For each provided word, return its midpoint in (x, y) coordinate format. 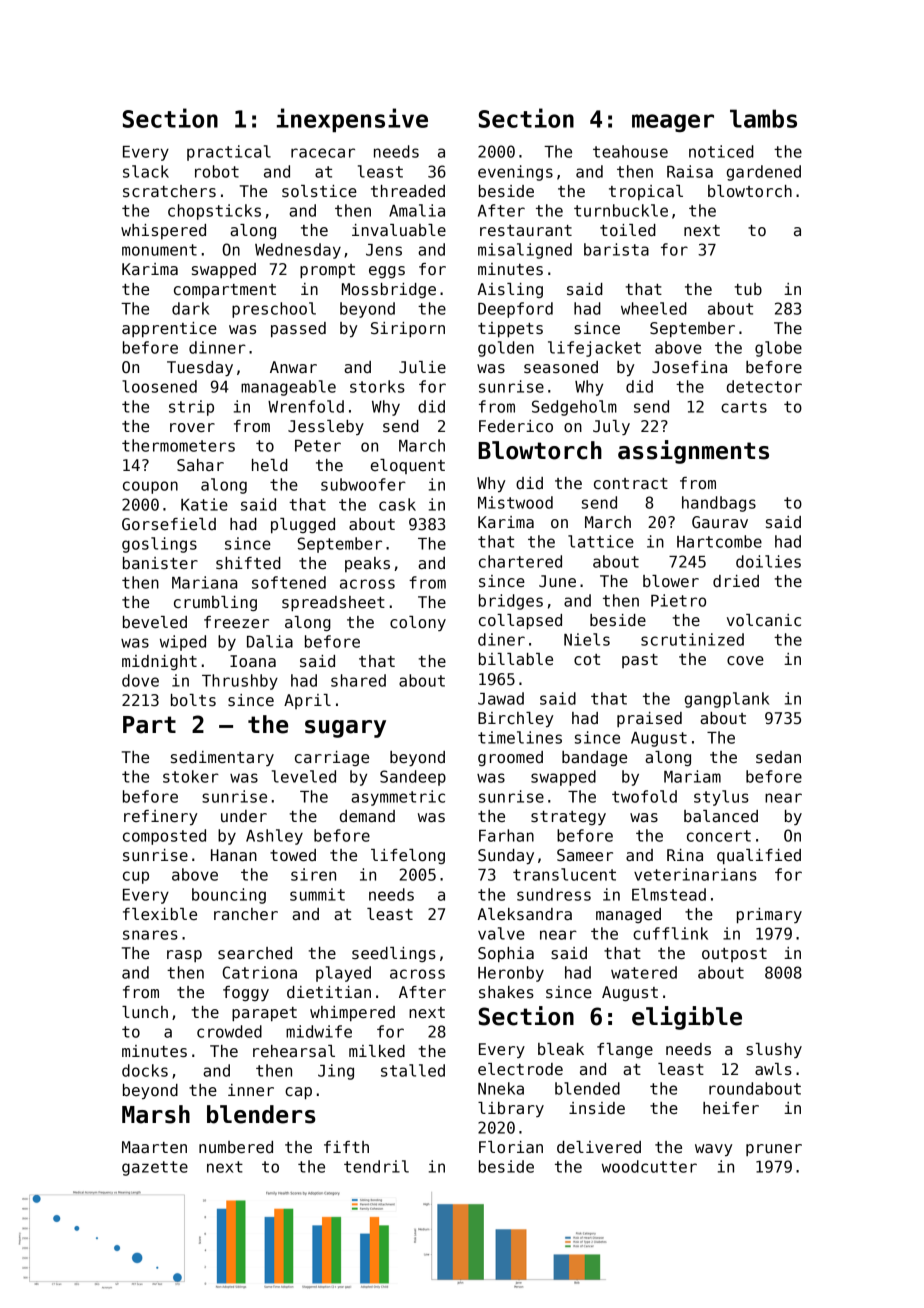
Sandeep (413, 778)
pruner (774, 1150)
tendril (376, 1166)
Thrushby (240, 682)
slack (146, 171)
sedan (778, 757)
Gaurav (720, 522)
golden (506, 349)
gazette (155, 1168)
